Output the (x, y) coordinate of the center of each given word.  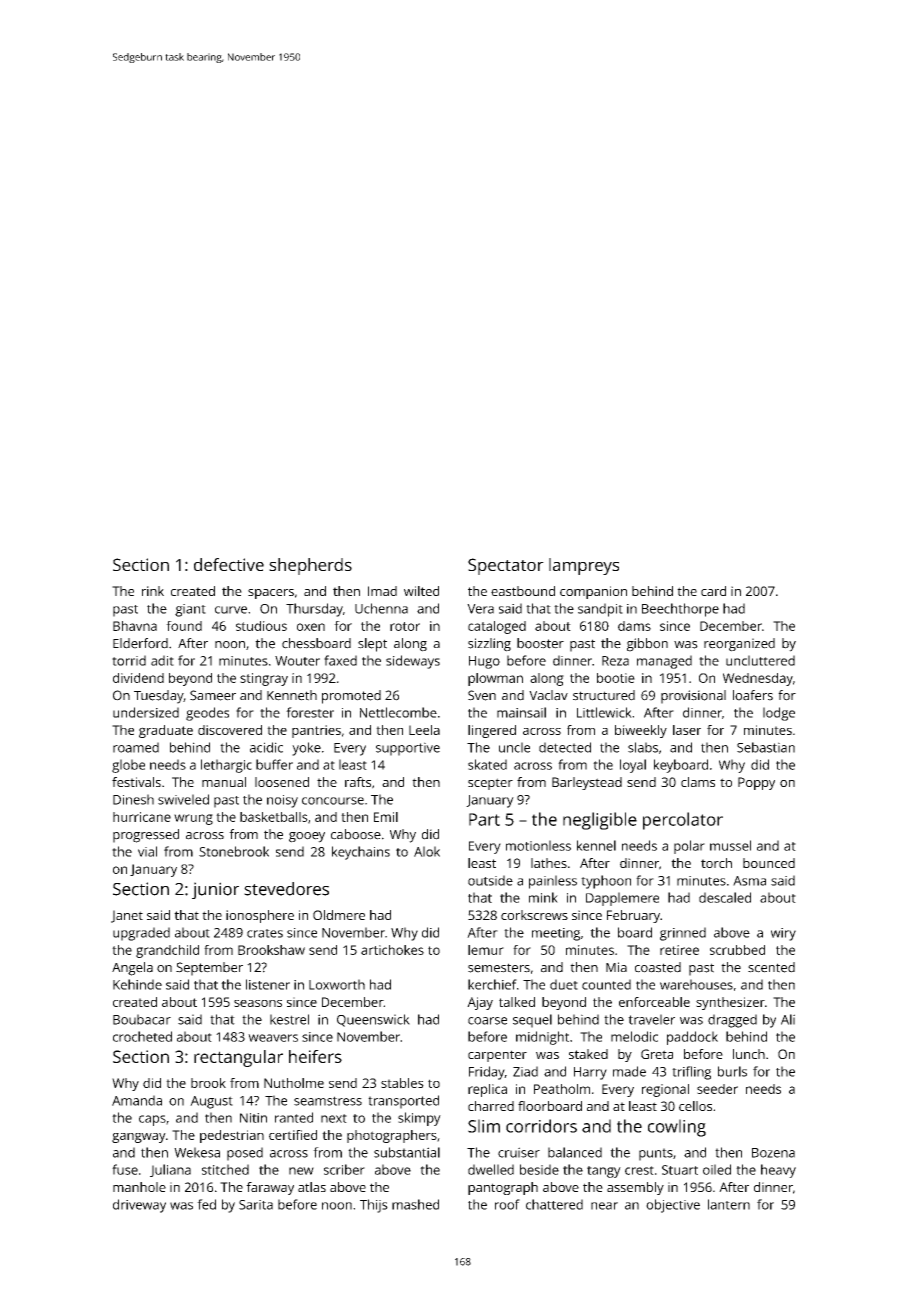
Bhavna (135, 626)
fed (206, 1204)
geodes (207, 714)
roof (507, 1204)
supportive (408, 749)
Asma (749, 881)
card (713, 591)
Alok (427, 851)
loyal (633, 766)
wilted (421, 591)
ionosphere (260, 916)
